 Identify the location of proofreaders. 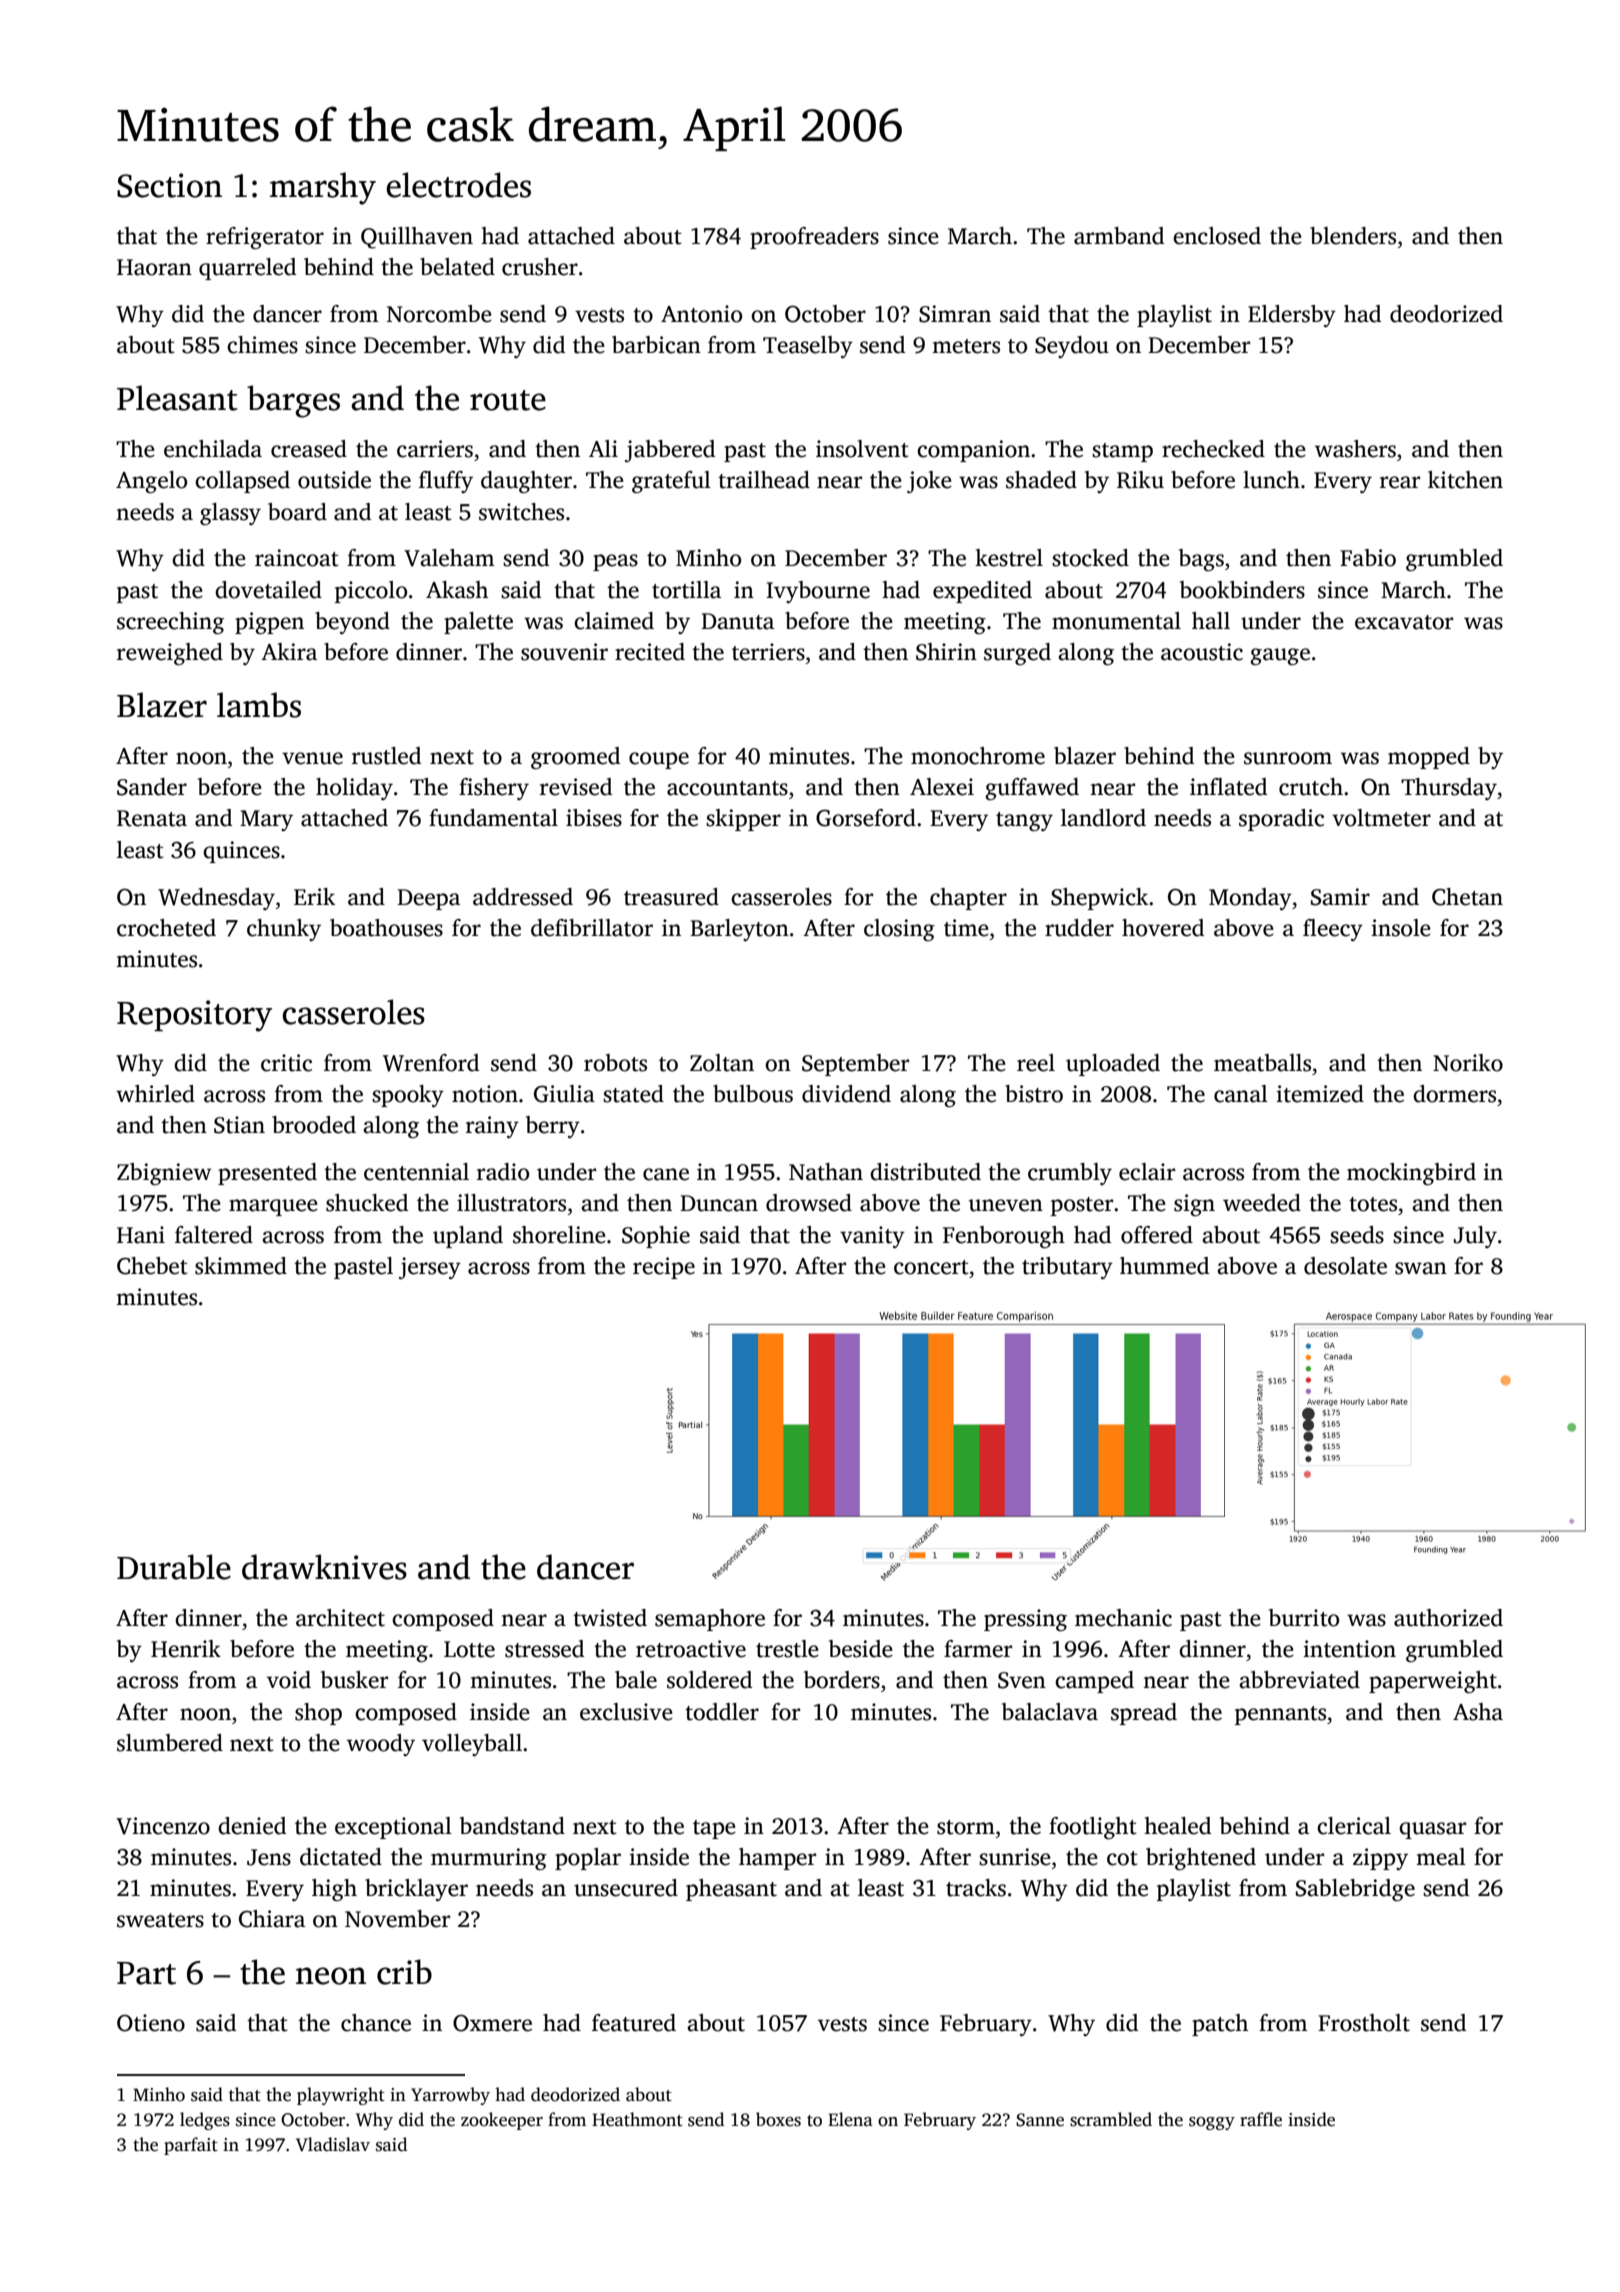
(814, 238).
